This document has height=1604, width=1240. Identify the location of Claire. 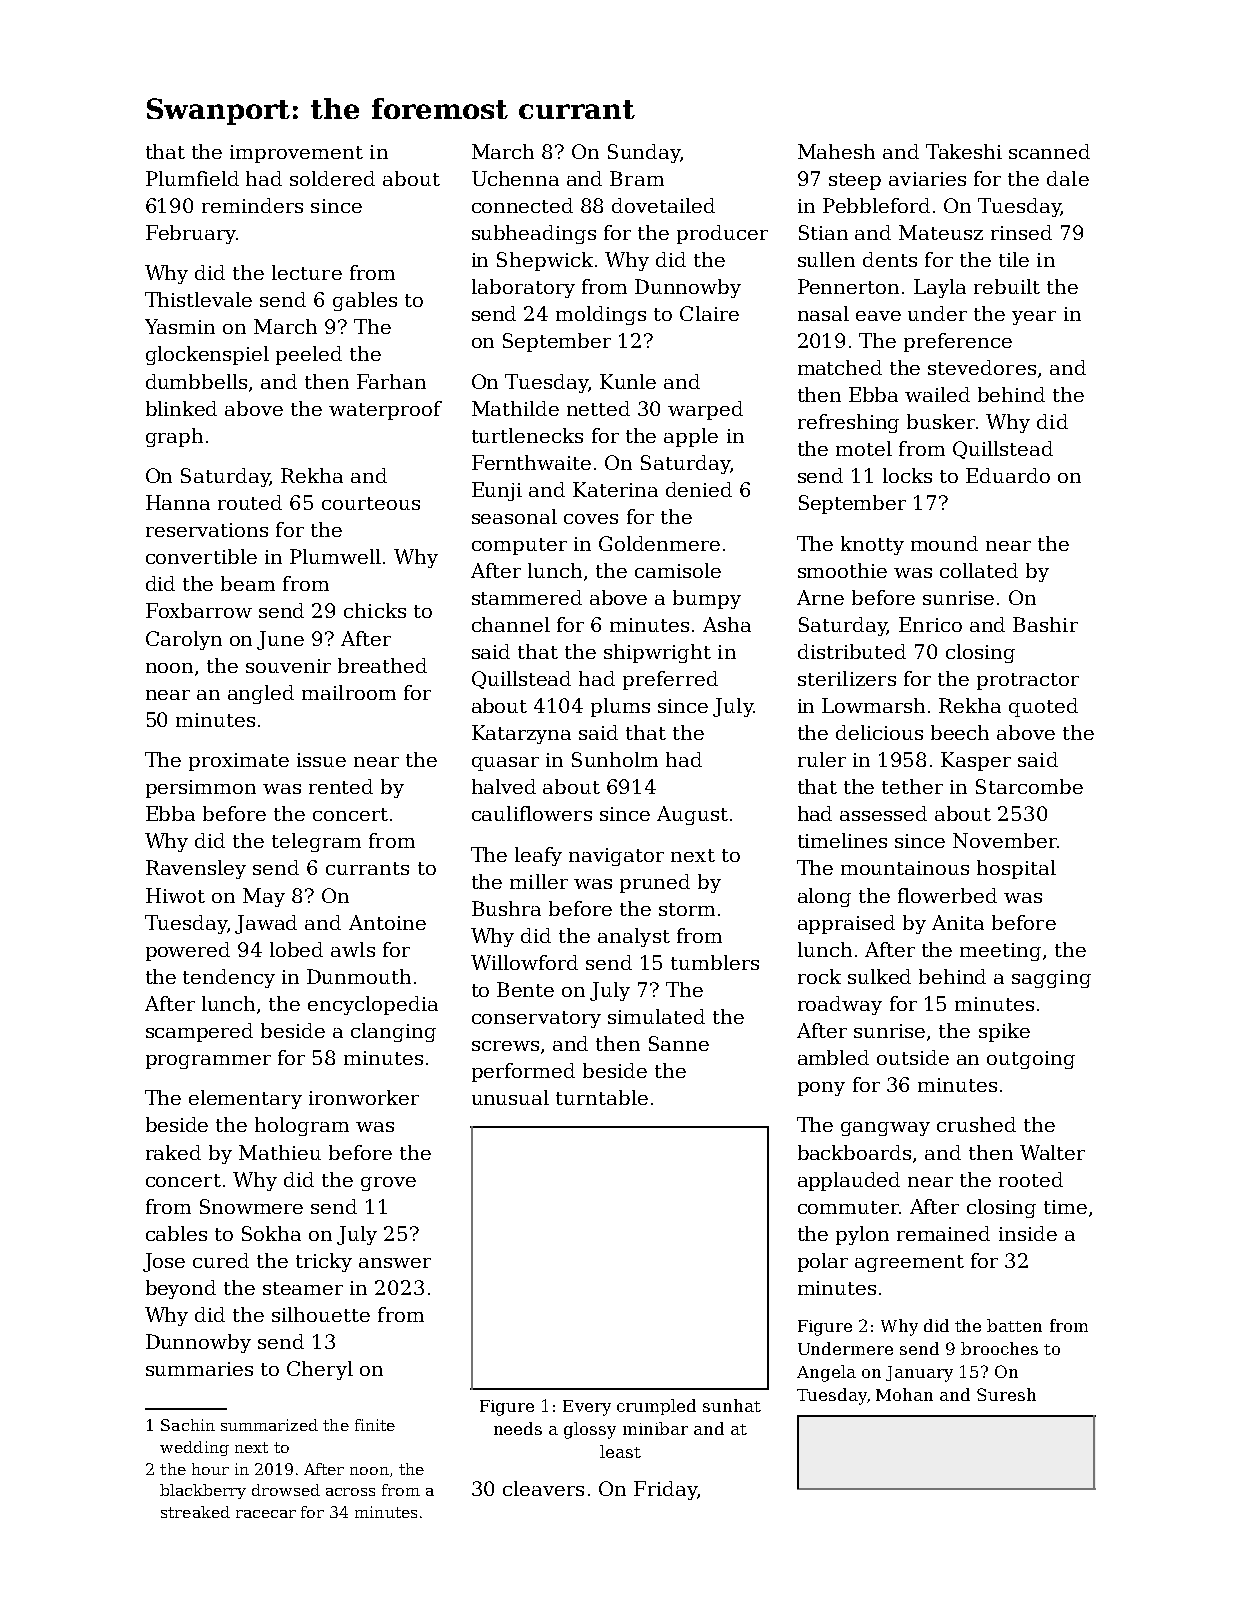
(709, 313).
